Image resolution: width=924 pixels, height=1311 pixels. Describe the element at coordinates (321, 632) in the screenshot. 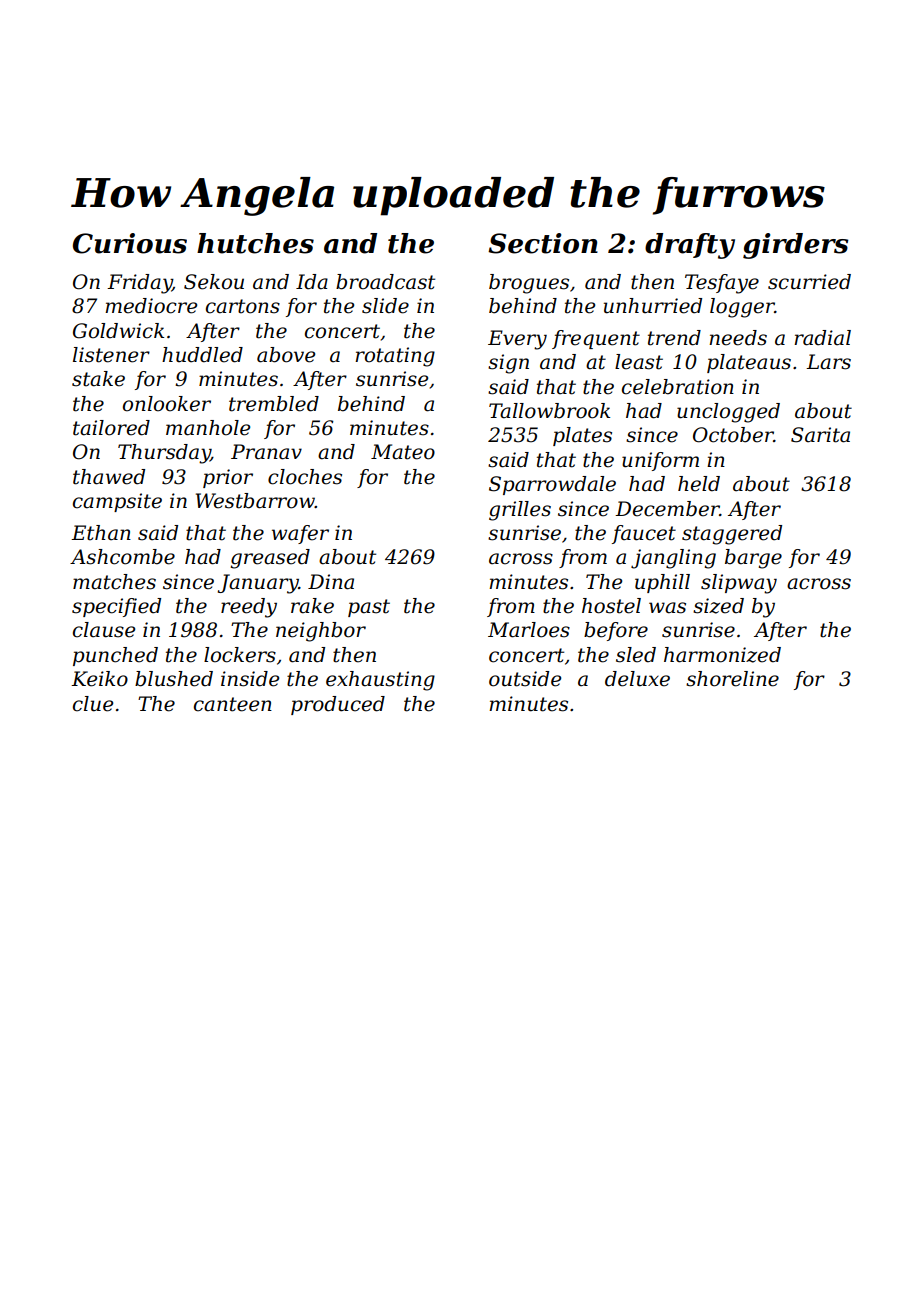

I see `neighbor` at that location.
